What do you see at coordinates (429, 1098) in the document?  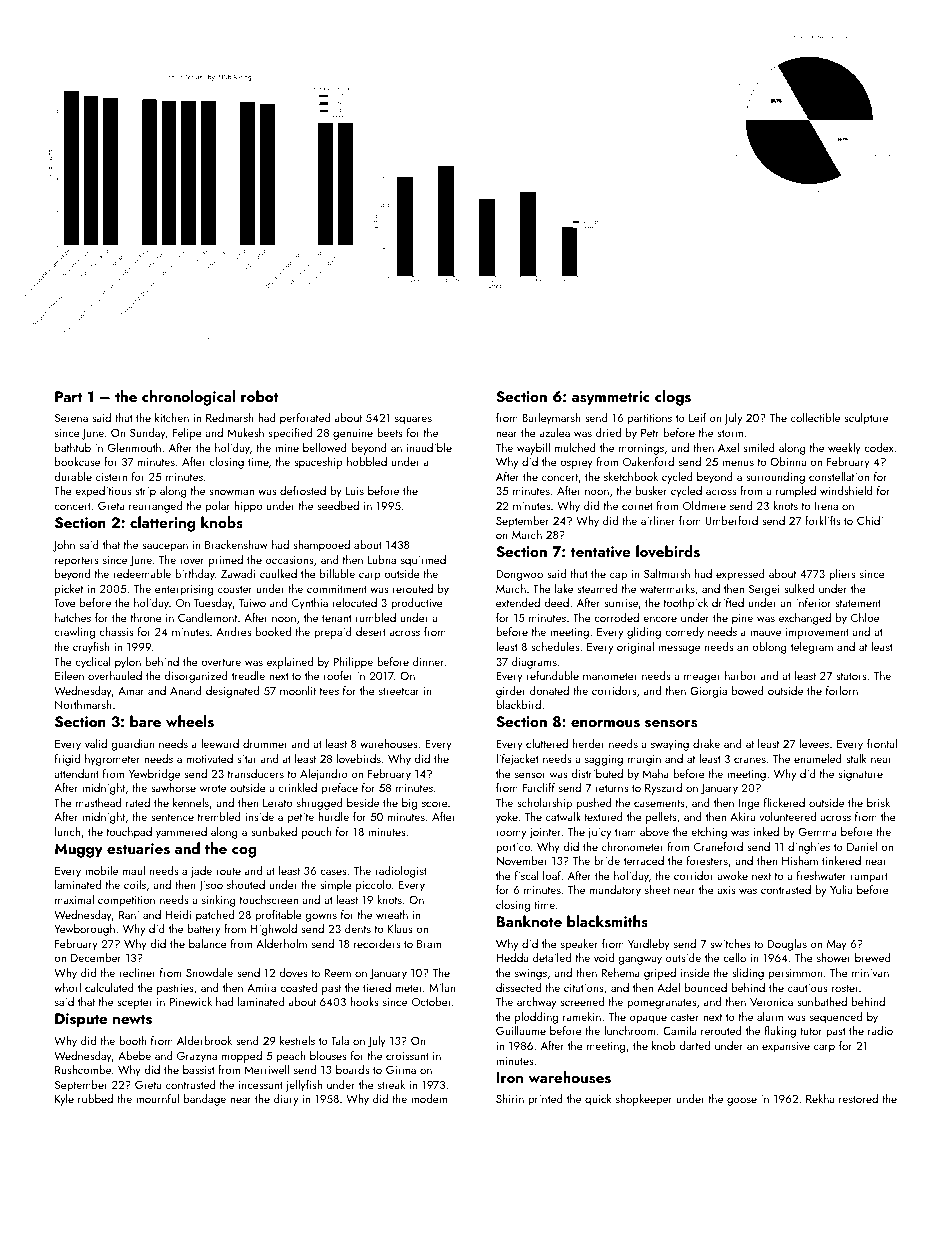 I see `modem` at bounding box center [429, 1098].
